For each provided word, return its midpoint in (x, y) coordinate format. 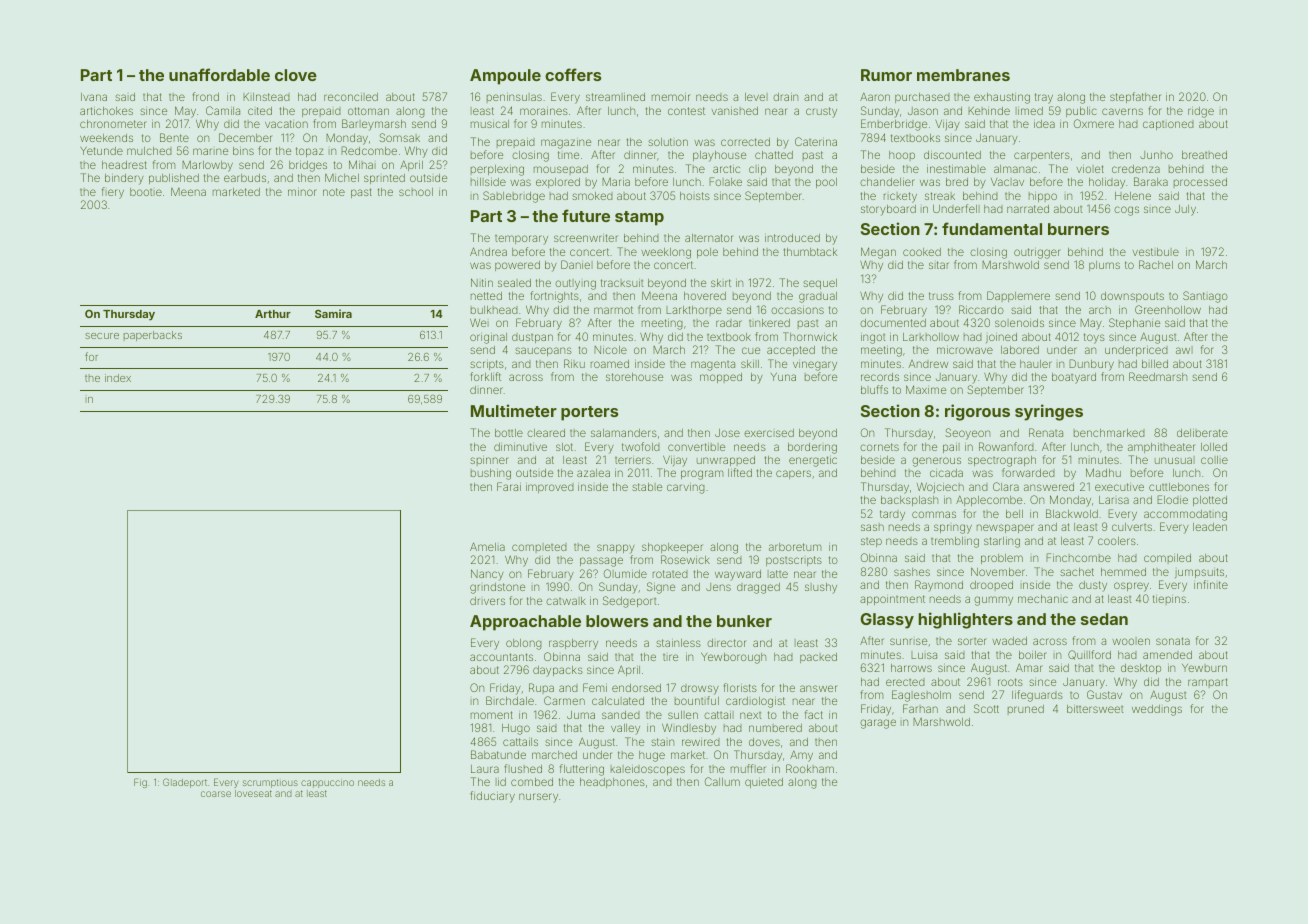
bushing (491, 474)
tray (1044, 98)
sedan (1104, 619)
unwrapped (726, 461)
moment (492, 715)
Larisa (1114, 500)
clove (296, 75)
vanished (735, 110)
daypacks (558, 671)
